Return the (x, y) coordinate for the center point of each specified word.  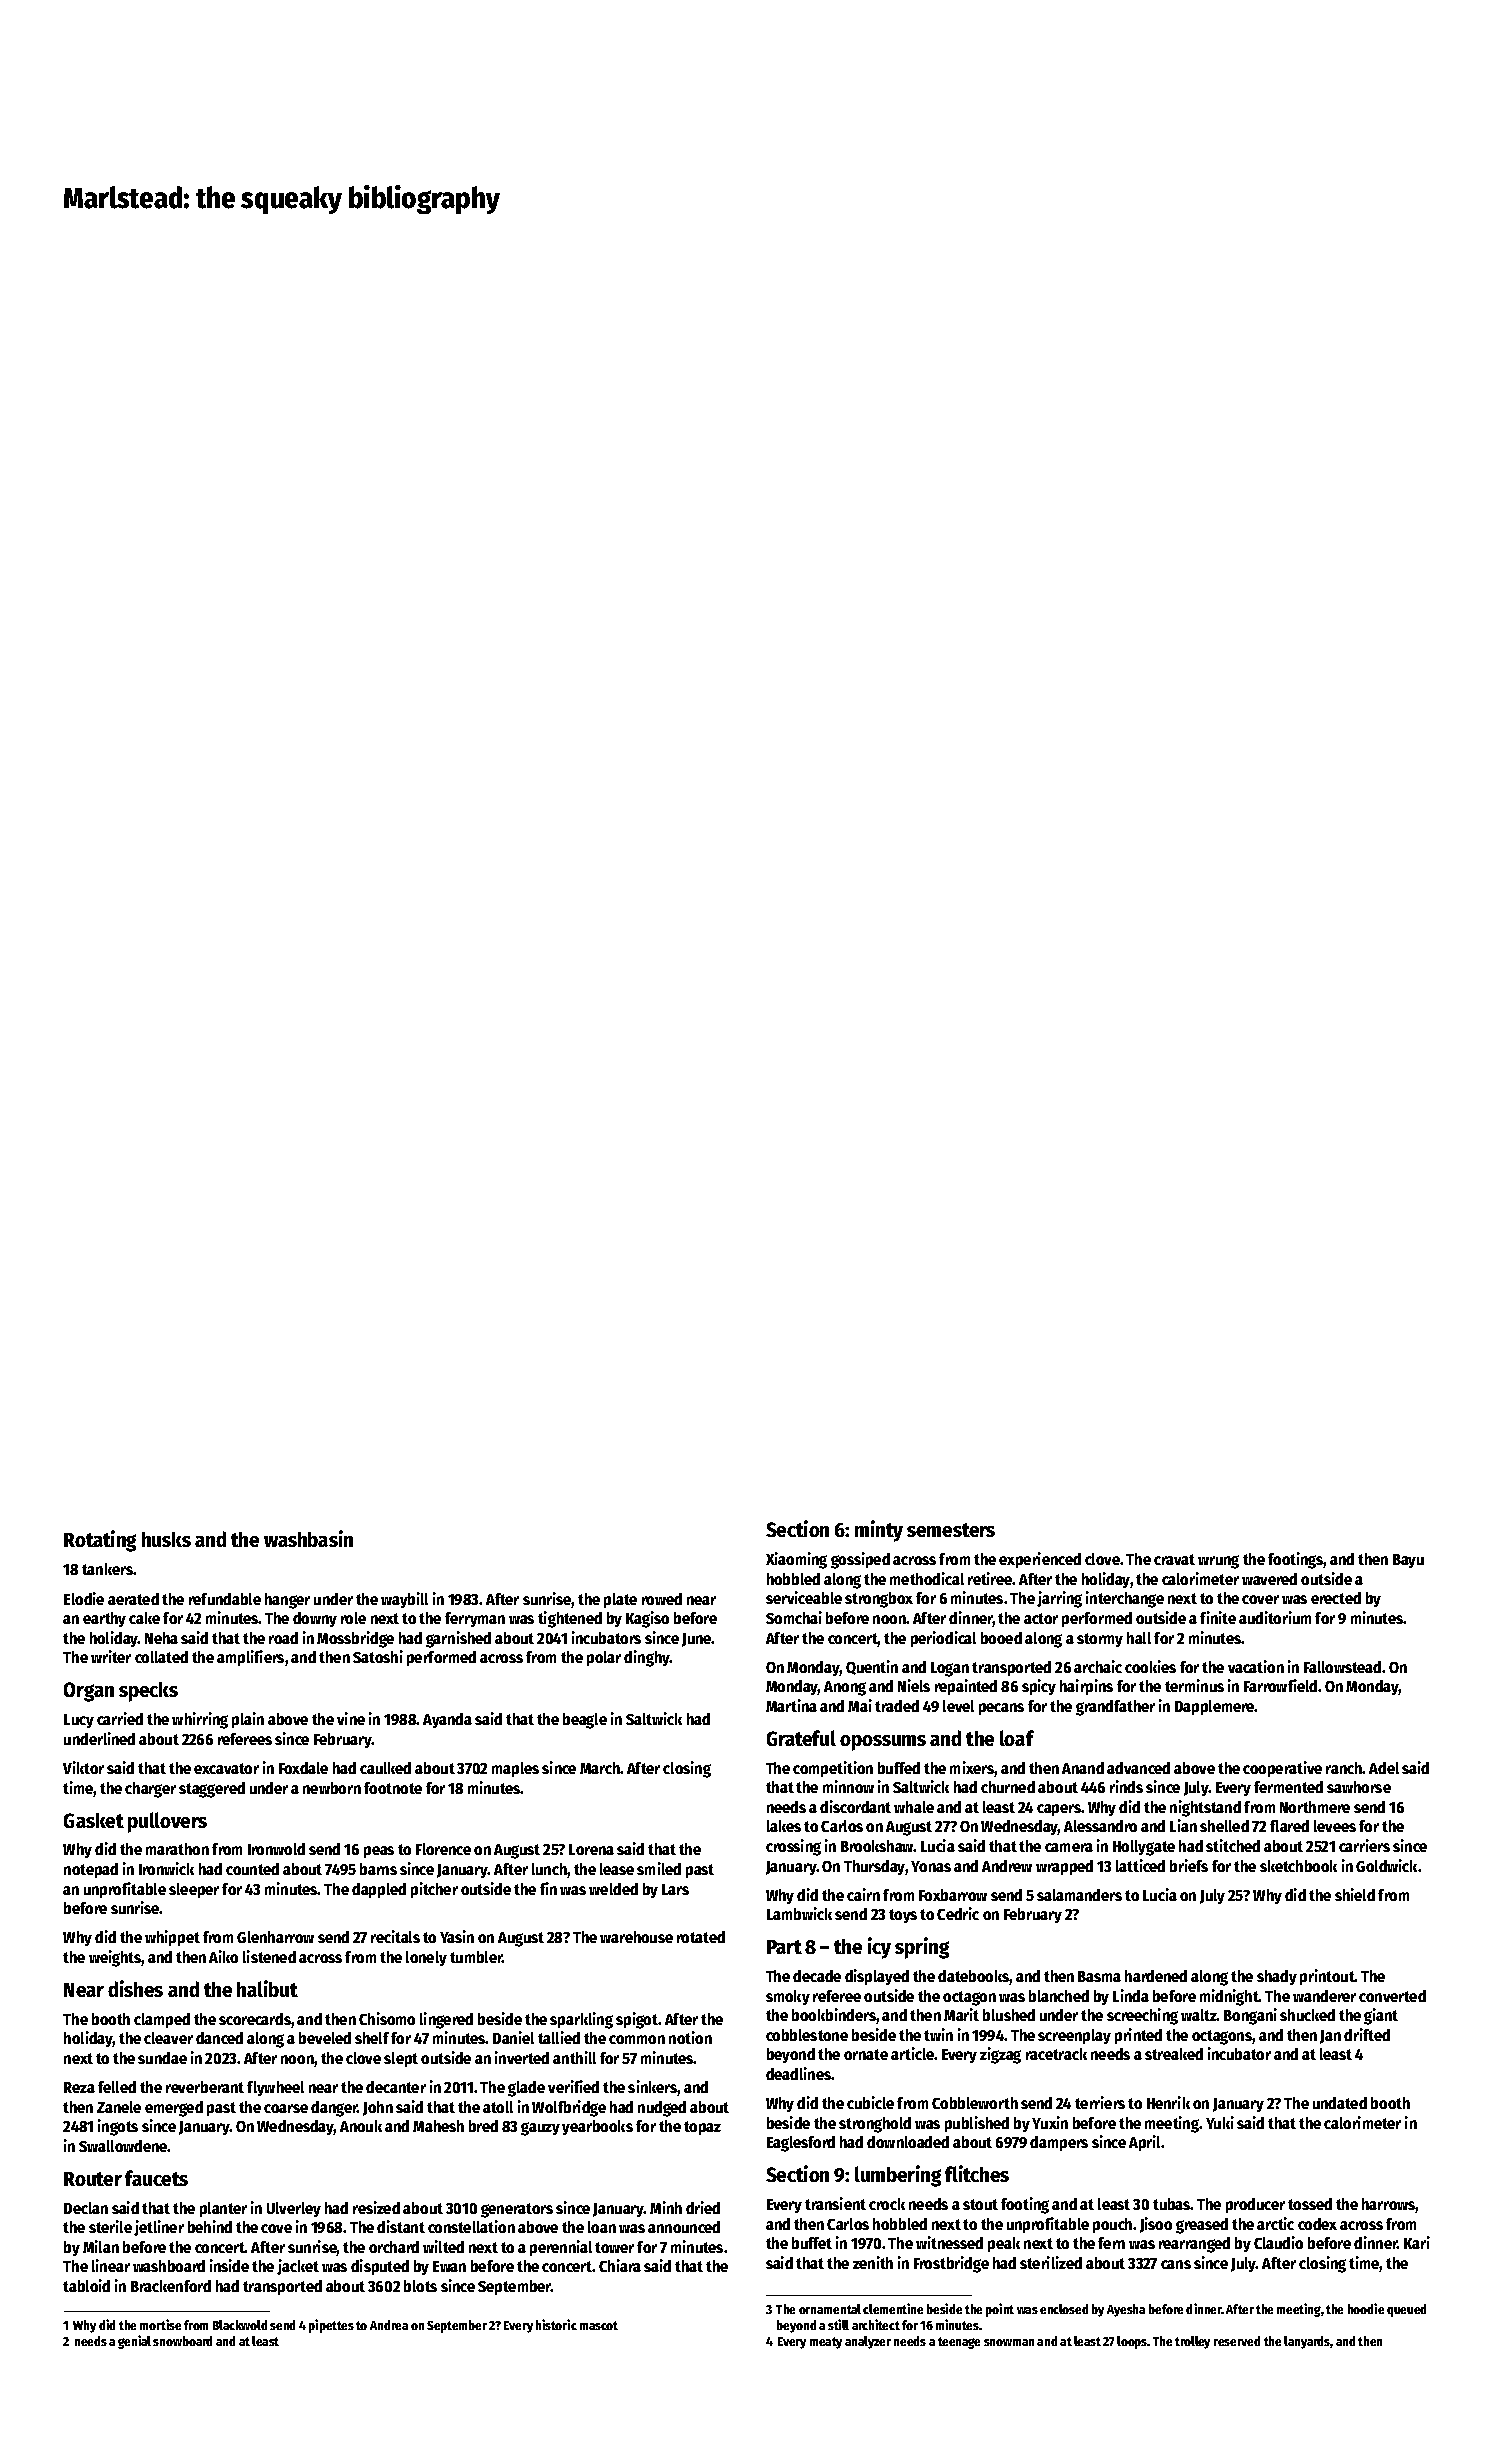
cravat (1174, 1559)
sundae (162, 2058)
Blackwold (240, 2325)
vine (351, 1718)
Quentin (872, 1667)
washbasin (308, 1538)
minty (879, 1531)
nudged (662, 2109)
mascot (599, 2325)
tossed (1310, 2204)
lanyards (1307, 2342)
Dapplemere (1215, 1707)
